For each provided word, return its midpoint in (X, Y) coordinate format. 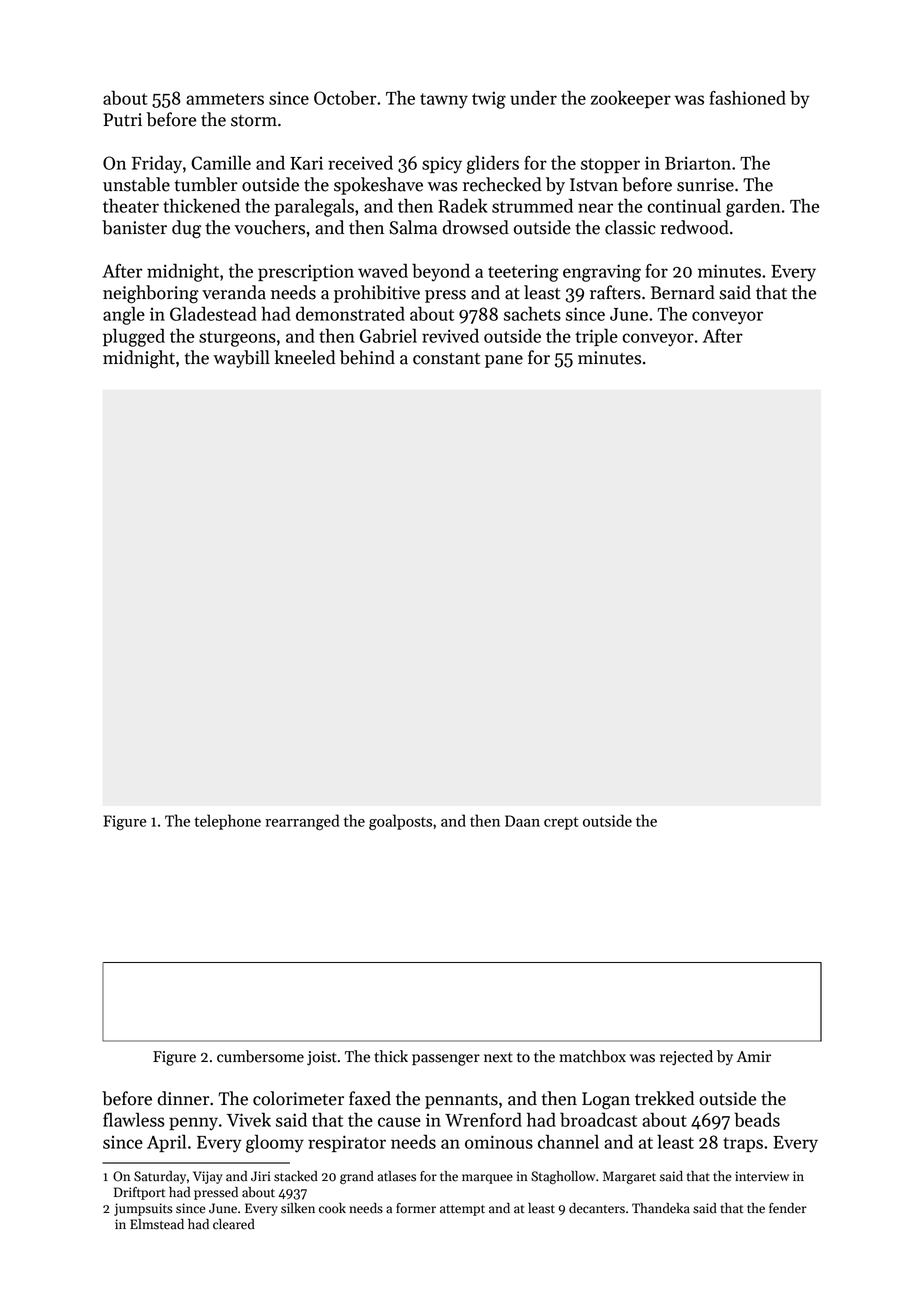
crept (561, 823)
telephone (227, 822)
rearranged (302, 822)
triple (597, 337)
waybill (241, 359)
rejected (686, 1058)
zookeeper (631, 99)
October (345, 97)
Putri (122, 120)
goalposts (400, 822)
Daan (522, 821)
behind (367, 357)
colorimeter (298, 1098)
